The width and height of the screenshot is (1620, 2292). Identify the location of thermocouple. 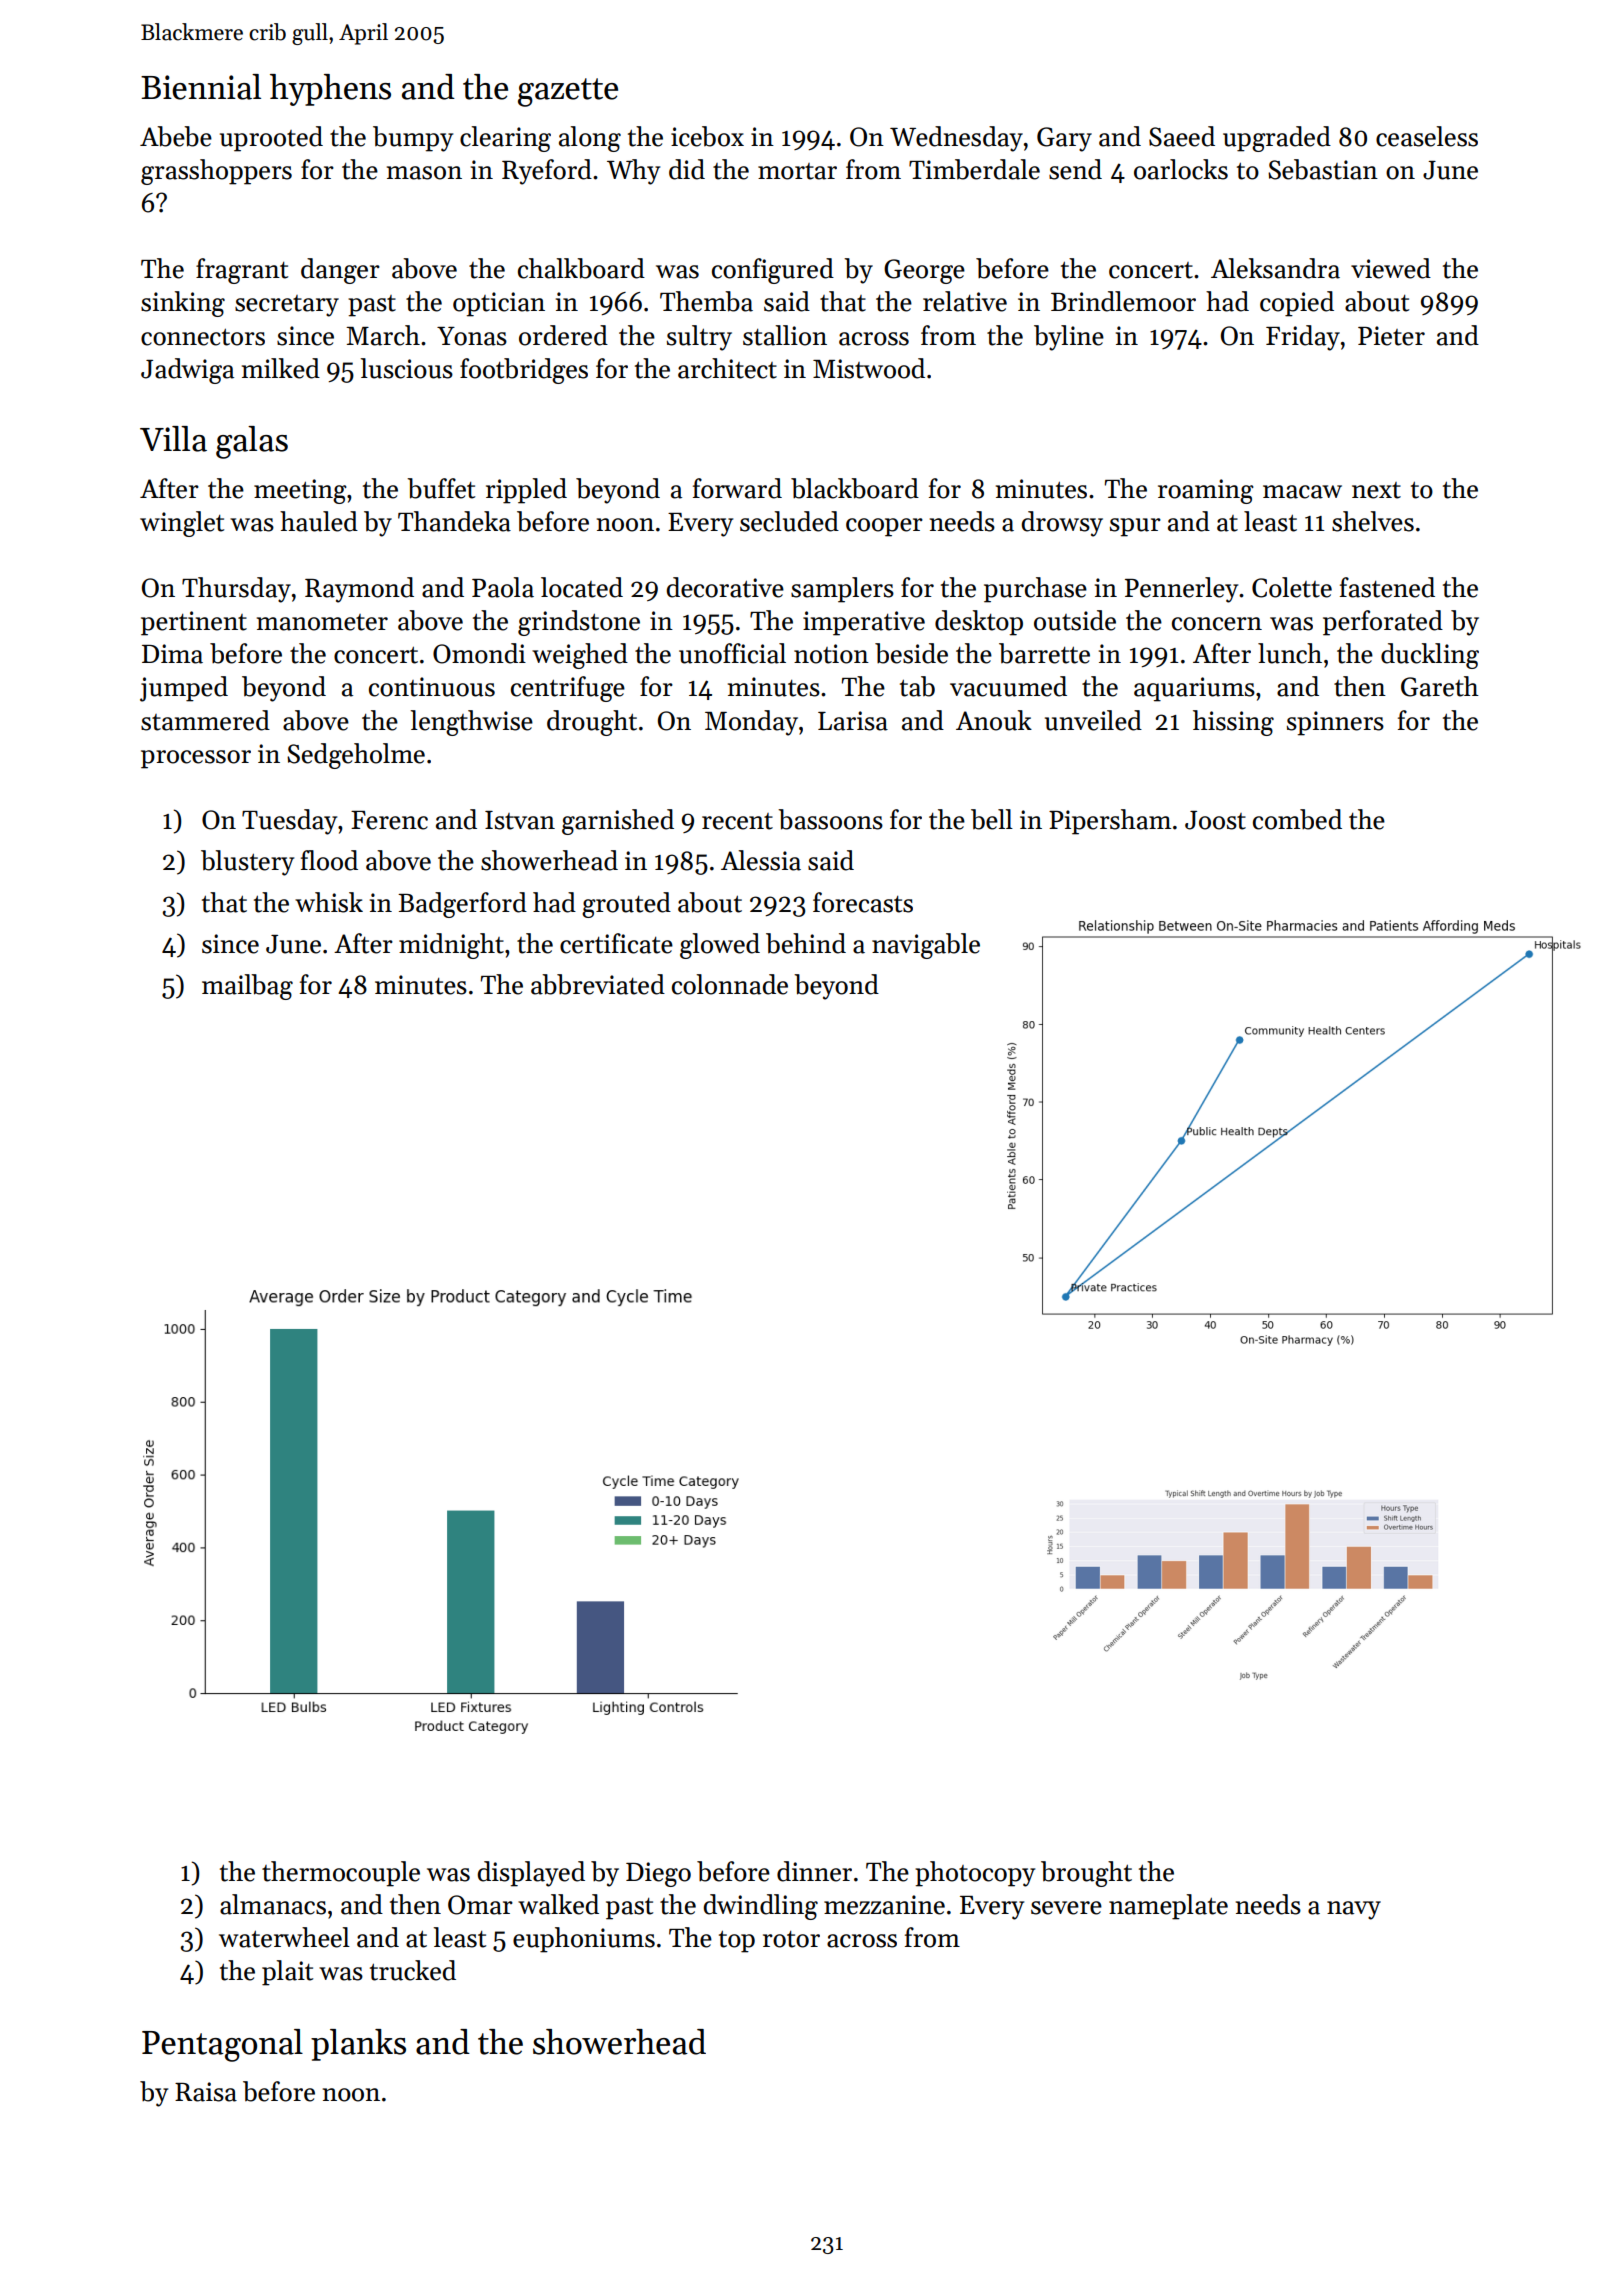
(341, 1874).
